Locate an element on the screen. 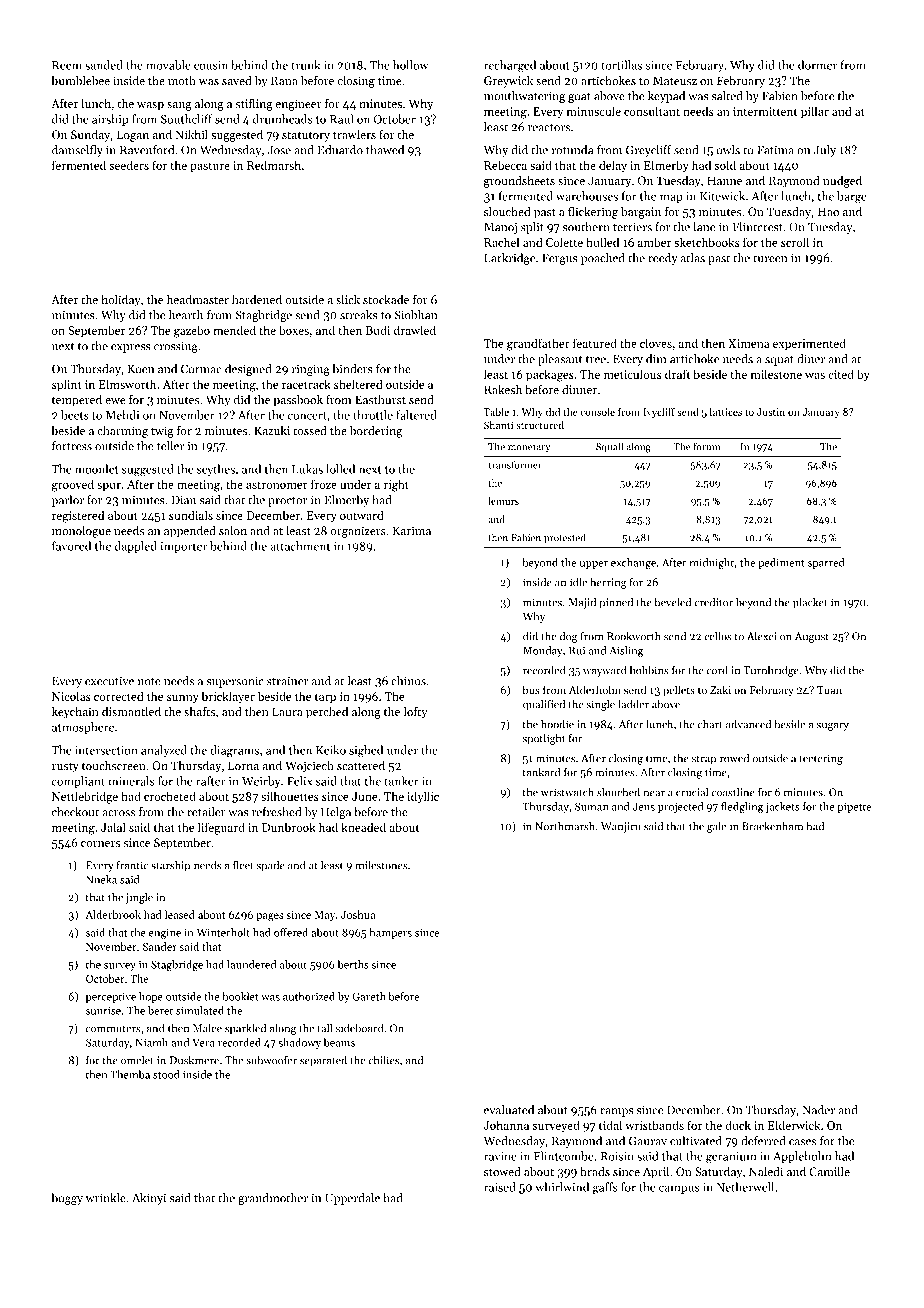 This screenshot has height=1308, width=924. diner is located at coordinates (811, 359).
